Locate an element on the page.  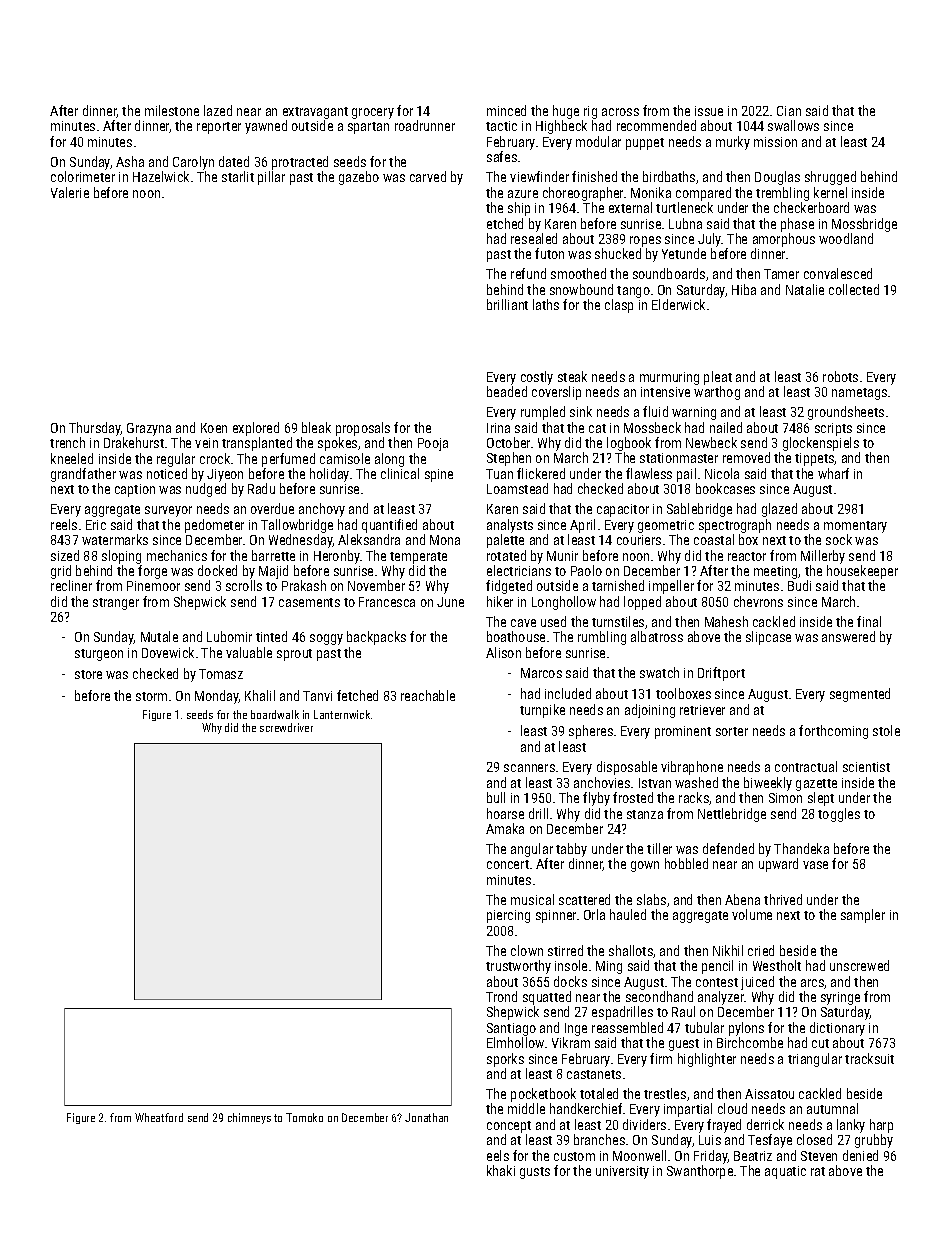
collected is located at coordinates (854, 289).
